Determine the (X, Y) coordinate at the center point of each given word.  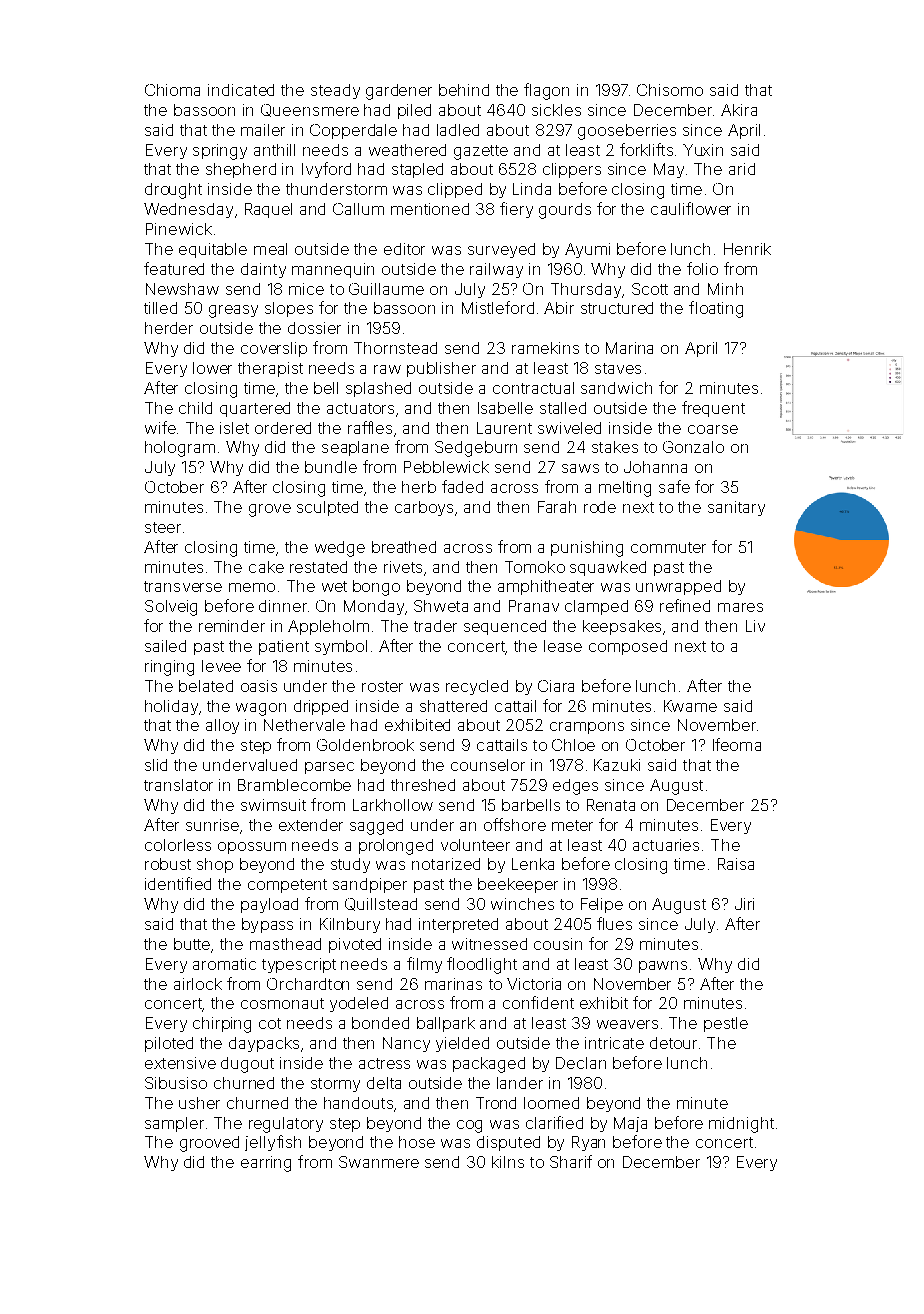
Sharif (571, 1161)
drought (173, 191)
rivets (403, 567)
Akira (739, 110)
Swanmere (379, 1162)
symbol (341, 647)
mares (740, 607)
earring (266, 1164)
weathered (407, 150)
